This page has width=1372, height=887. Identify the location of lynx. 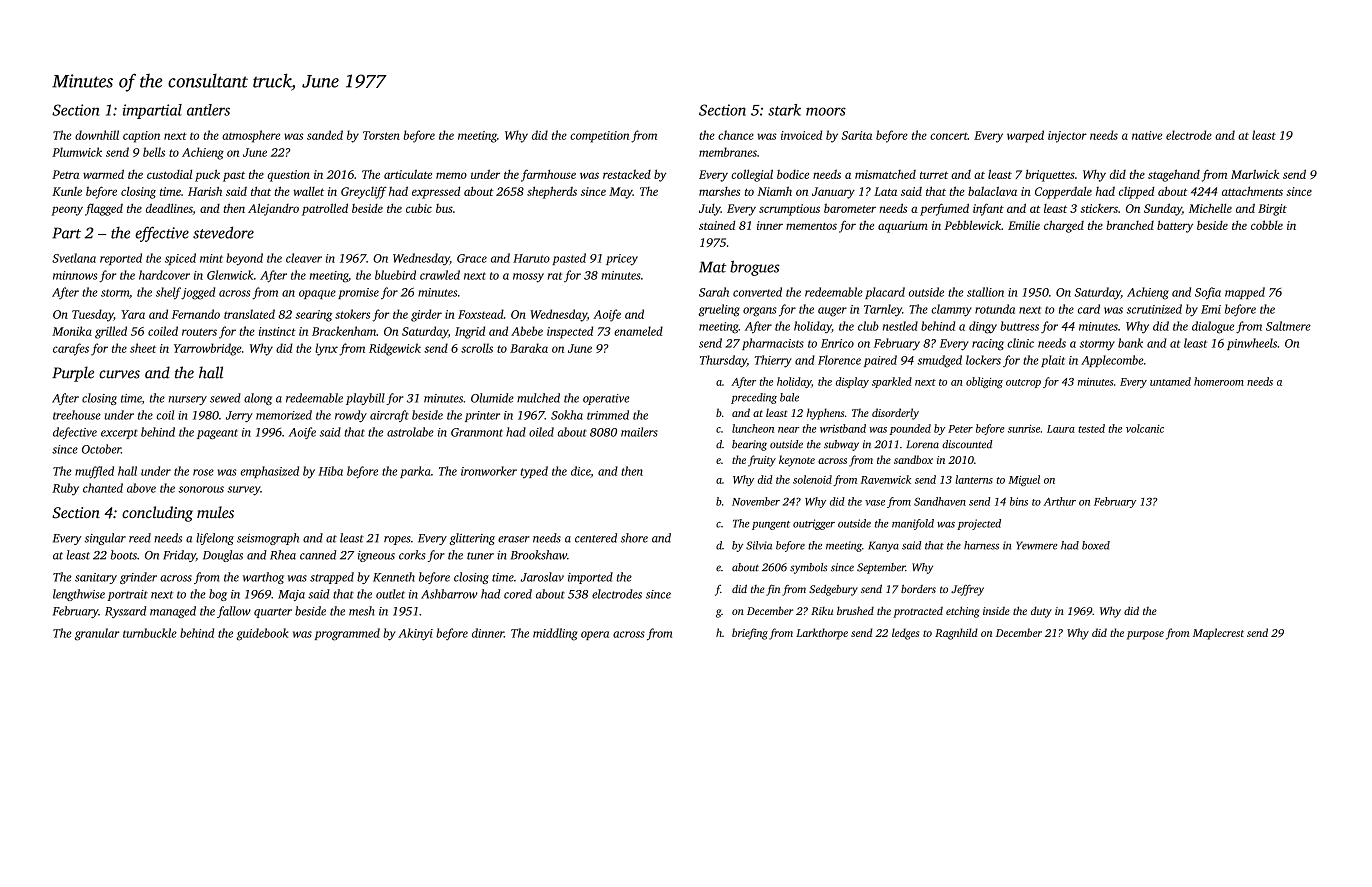
(326, 349).
